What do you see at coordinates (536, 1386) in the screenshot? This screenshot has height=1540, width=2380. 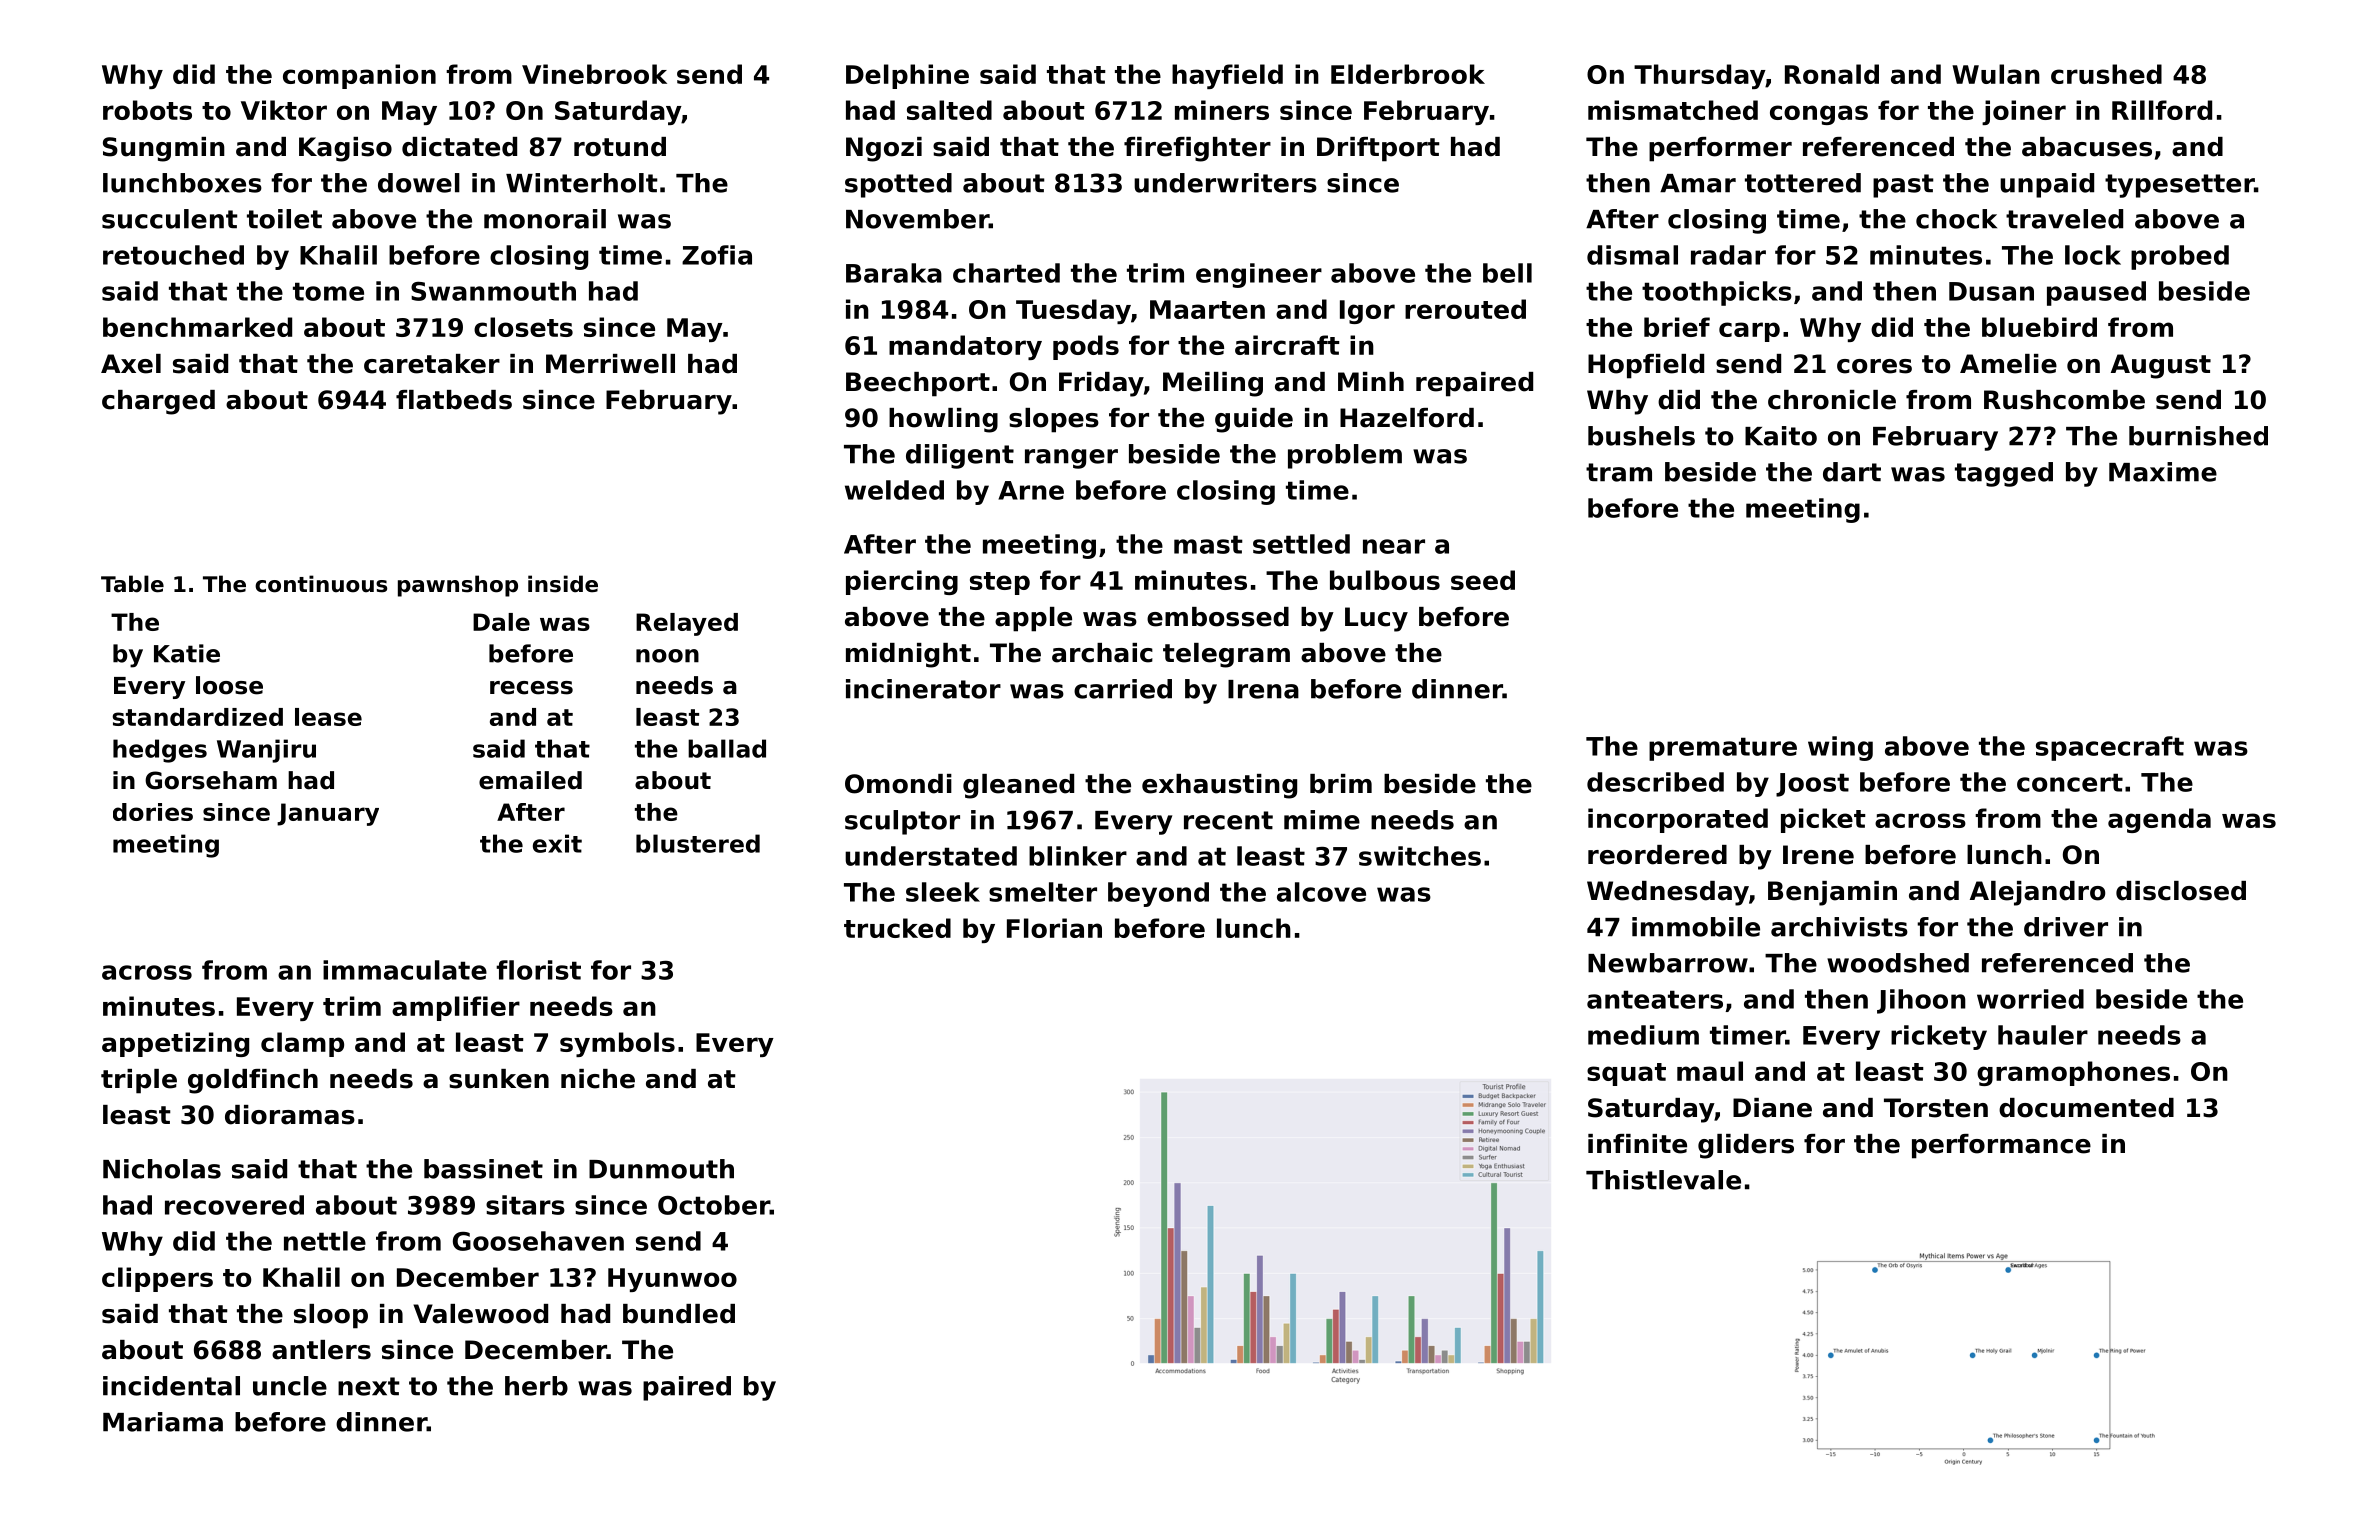 I see `herb` at bounding box center [536, 1386].
